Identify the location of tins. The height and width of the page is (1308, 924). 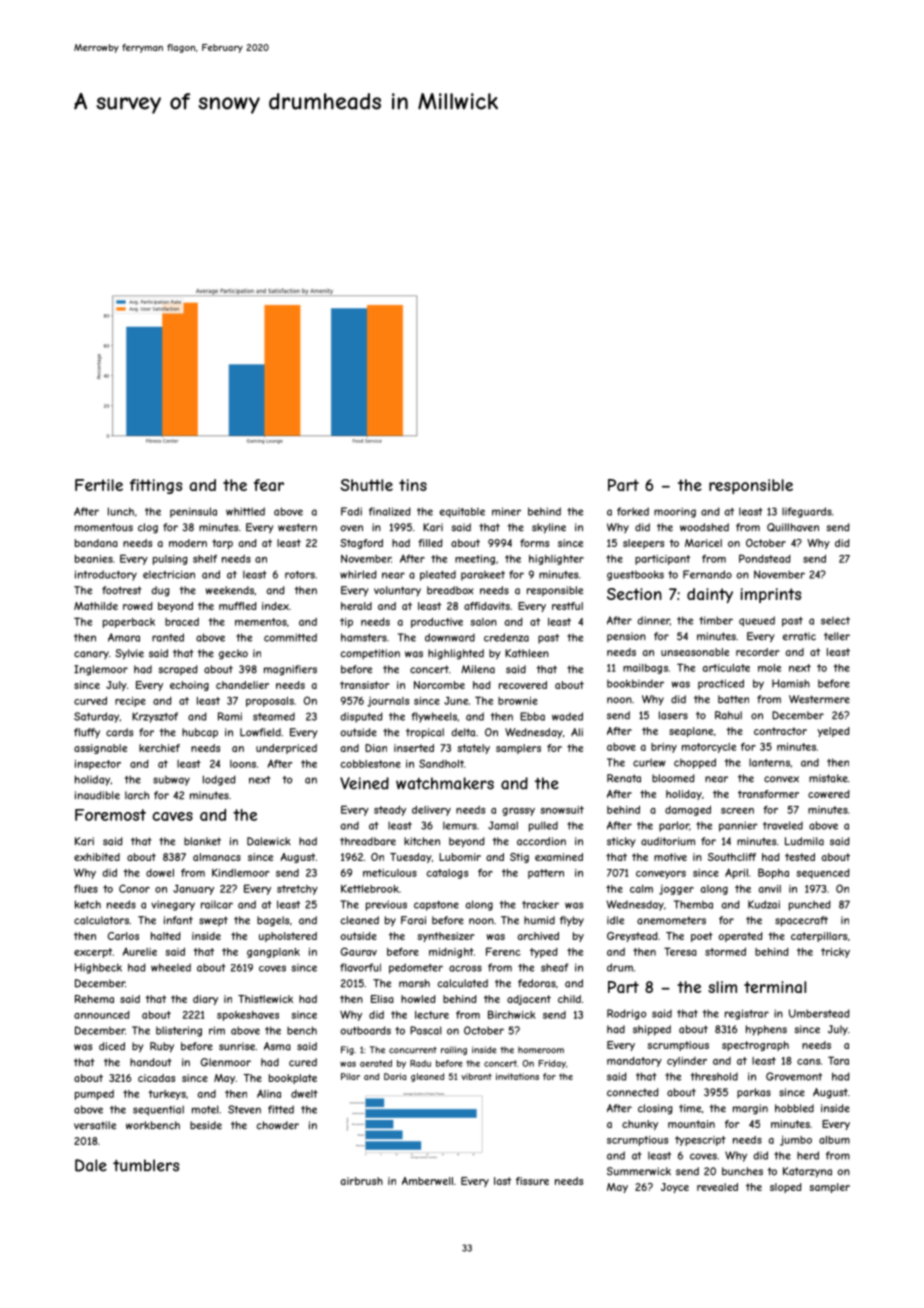
(413, 485).
